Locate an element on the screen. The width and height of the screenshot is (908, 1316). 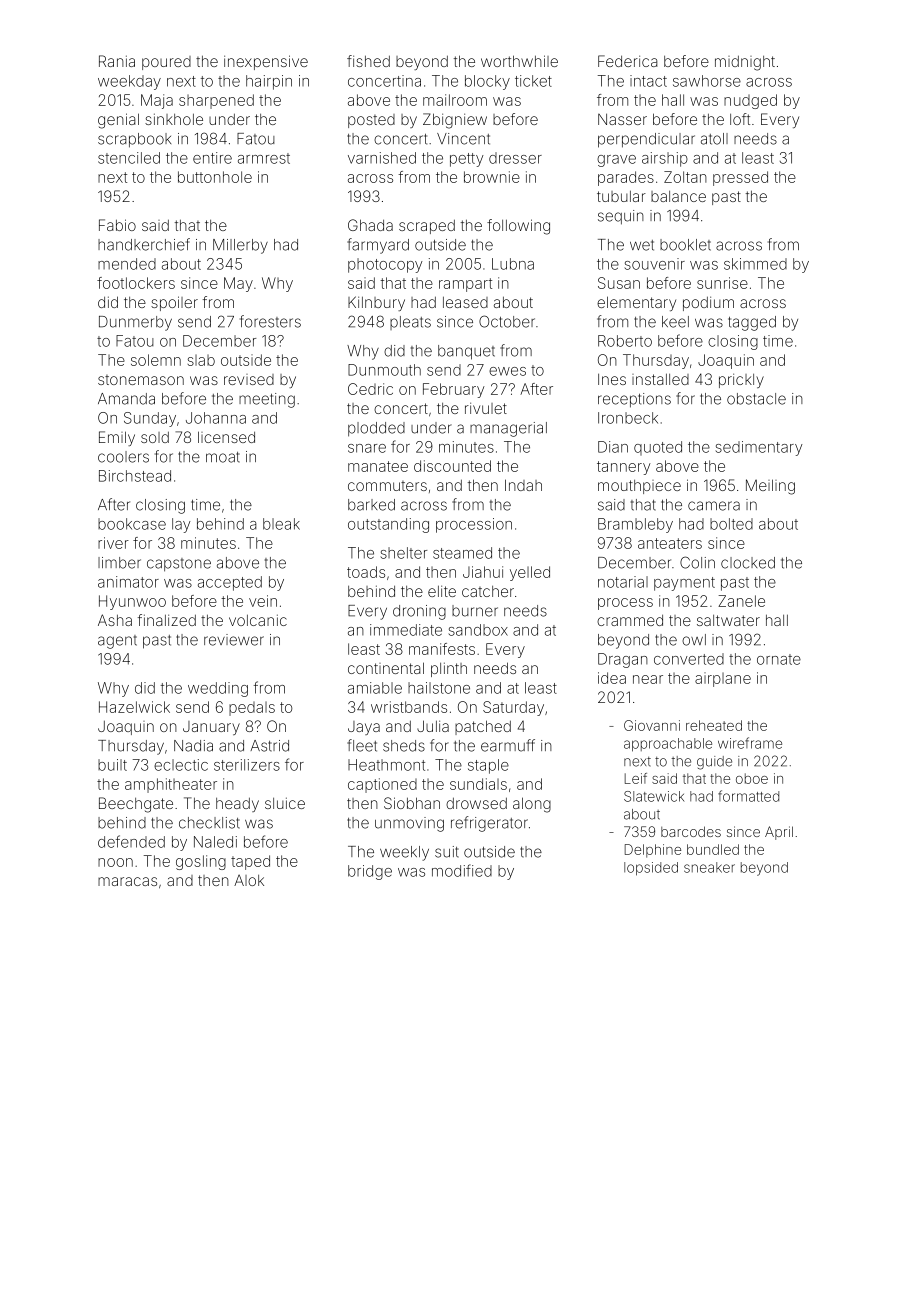
banquet is located at coordinates (466, 352).
